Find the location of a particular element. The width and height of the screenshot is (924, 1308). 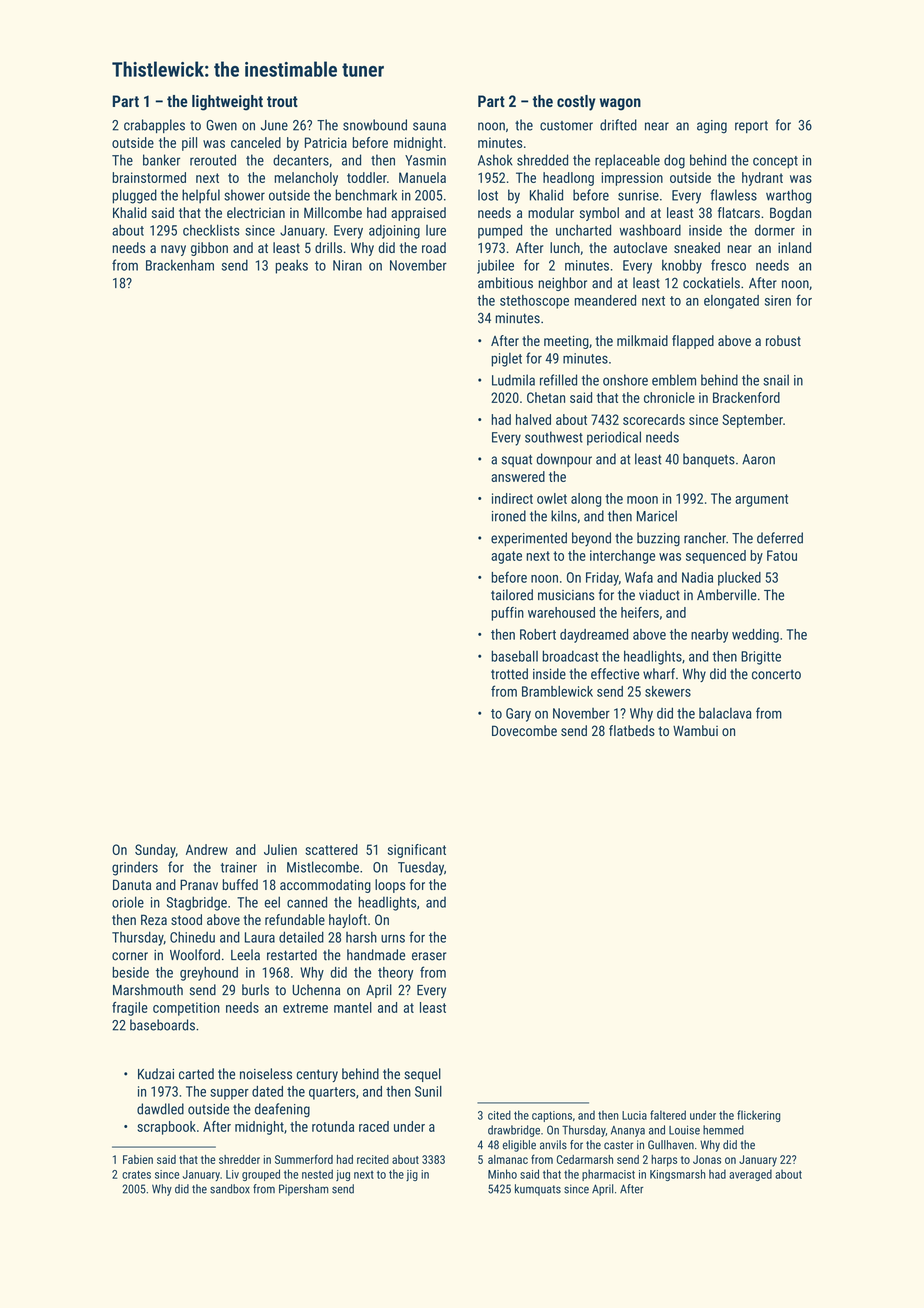

significant is located at coordinates (417, 851).
